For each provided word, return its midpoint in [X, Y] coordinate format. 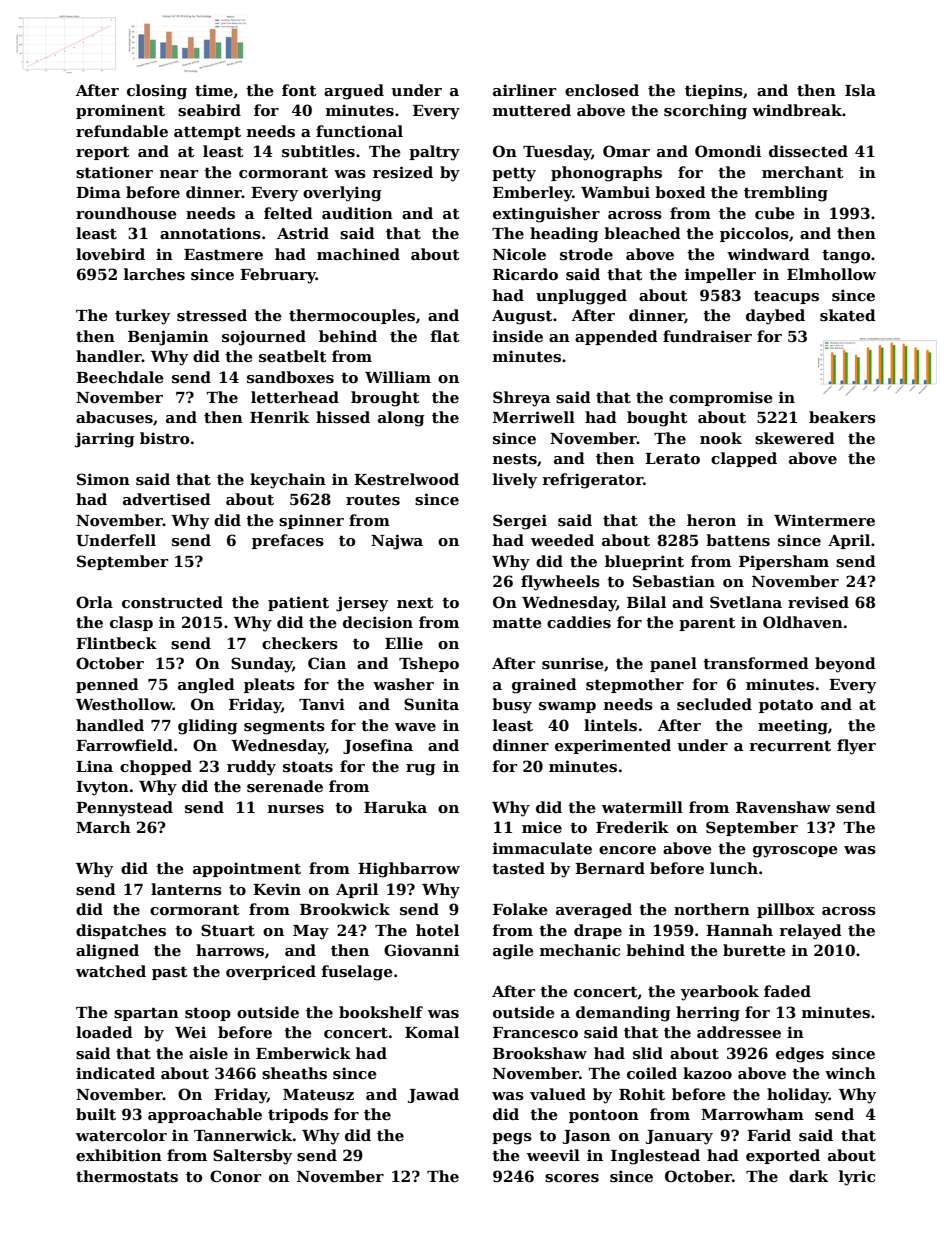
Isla [860, 90]
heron [711, 520]
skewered [795, 438]
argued [354, 92]
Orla [94, 602]
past [170, 973]
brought [385, 399]
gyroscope [795, 852]
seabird [209, 110]
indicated [115, 1073]
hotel [437, 930]
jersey [362, 604]
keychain [288, 481]
